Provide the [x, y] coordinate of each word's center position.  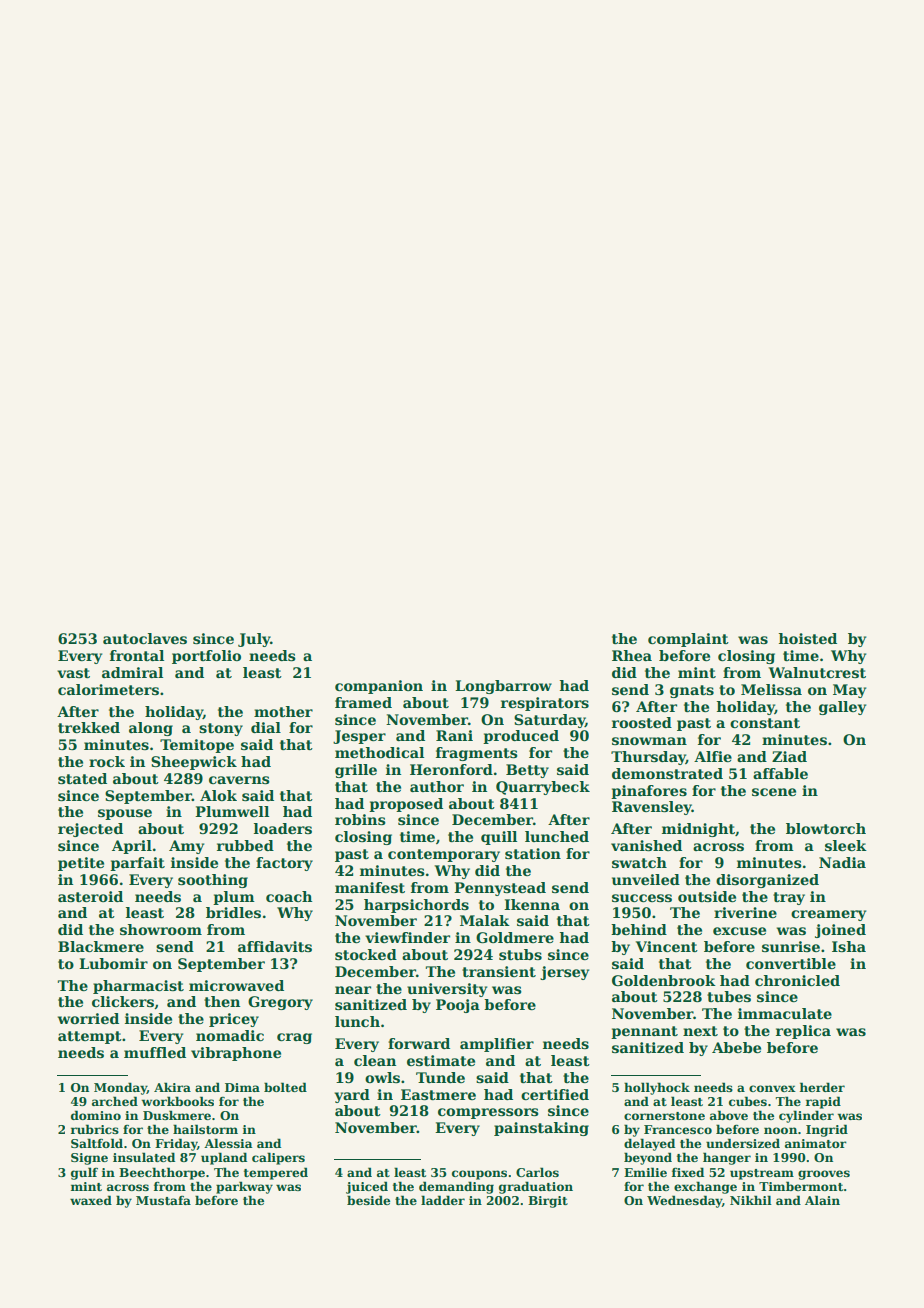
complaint [688, 640]
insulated [144, 1157]
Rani [454, 735]
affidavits [275, 946]
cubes [748, 1101]
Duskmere [177, 1115]
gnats [692, 691]
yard [352, 1096]
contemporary [444, 855]
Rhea [632, 655]
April [132, 847]
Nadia [842, 862]
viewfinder [407, 937]
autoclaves [145, 638]
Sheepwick [194, 763]
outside [707, 896]
